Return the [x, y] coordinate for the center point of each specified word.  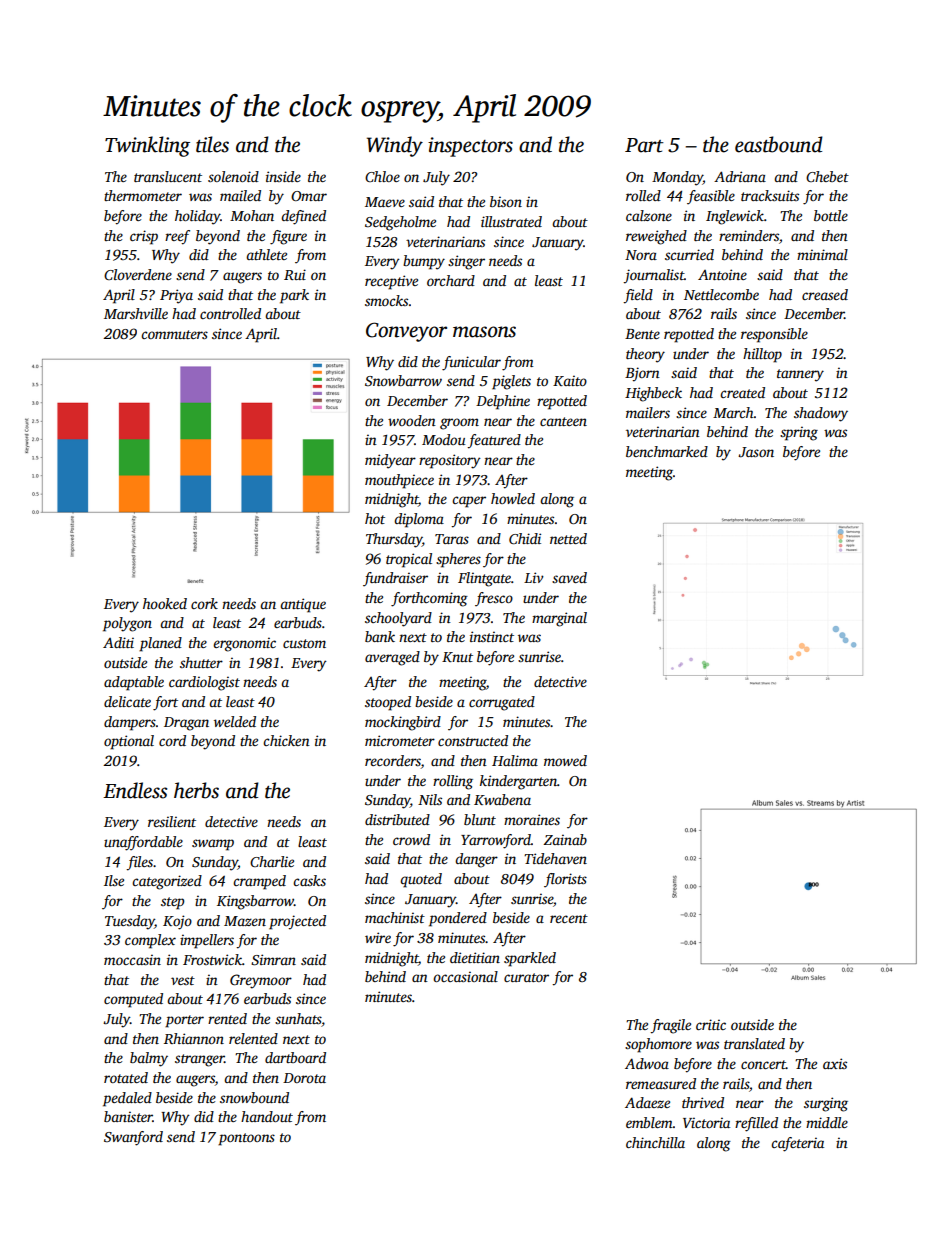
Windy [395, 146]
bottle [831, 215]
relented [253, 1038]
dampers [130, 723]
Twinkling [147, 146]
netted [568, 538]
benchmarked [667, 451]
